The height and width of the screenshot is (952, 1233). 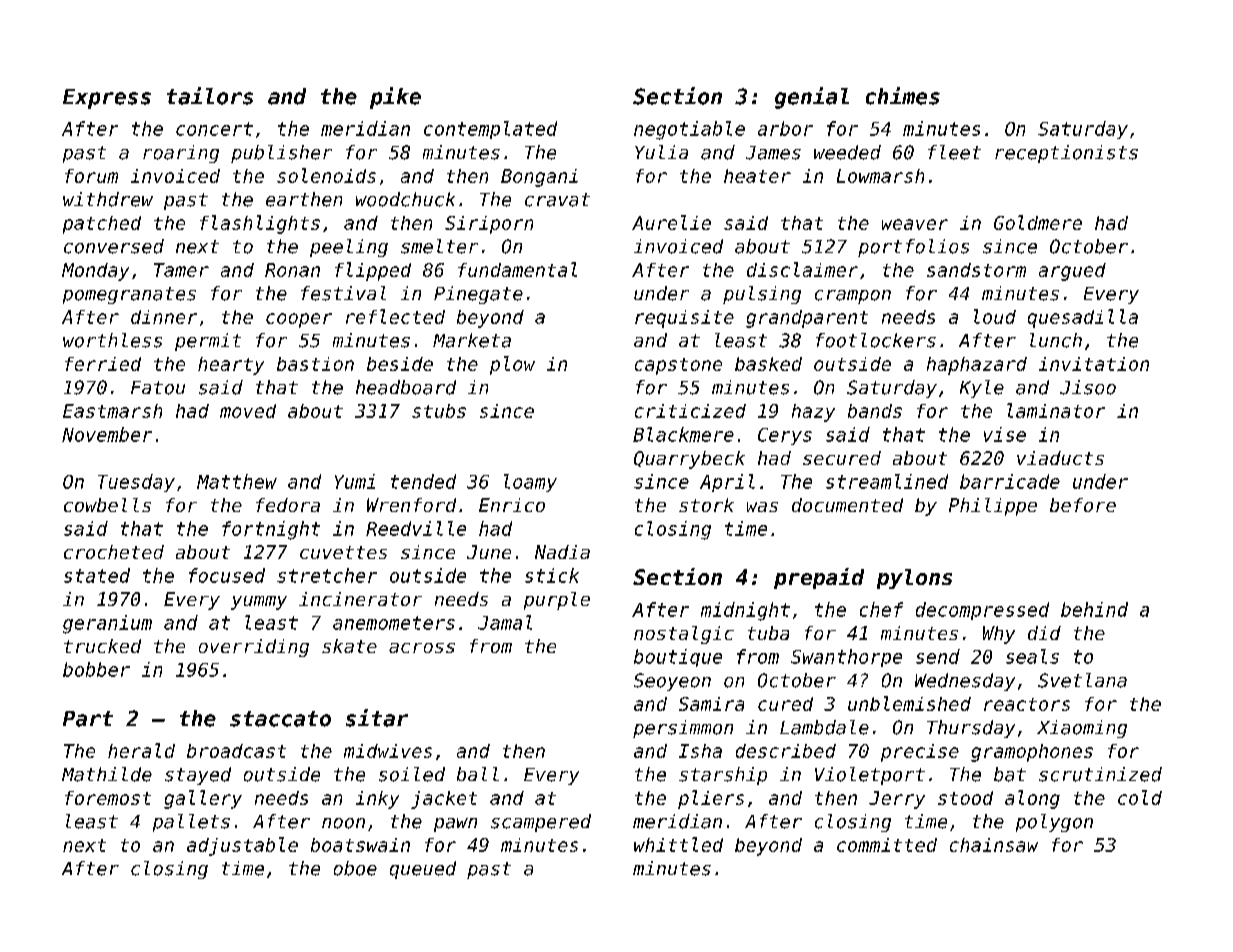 I want to click on pike, so click(x=395, y=98).
